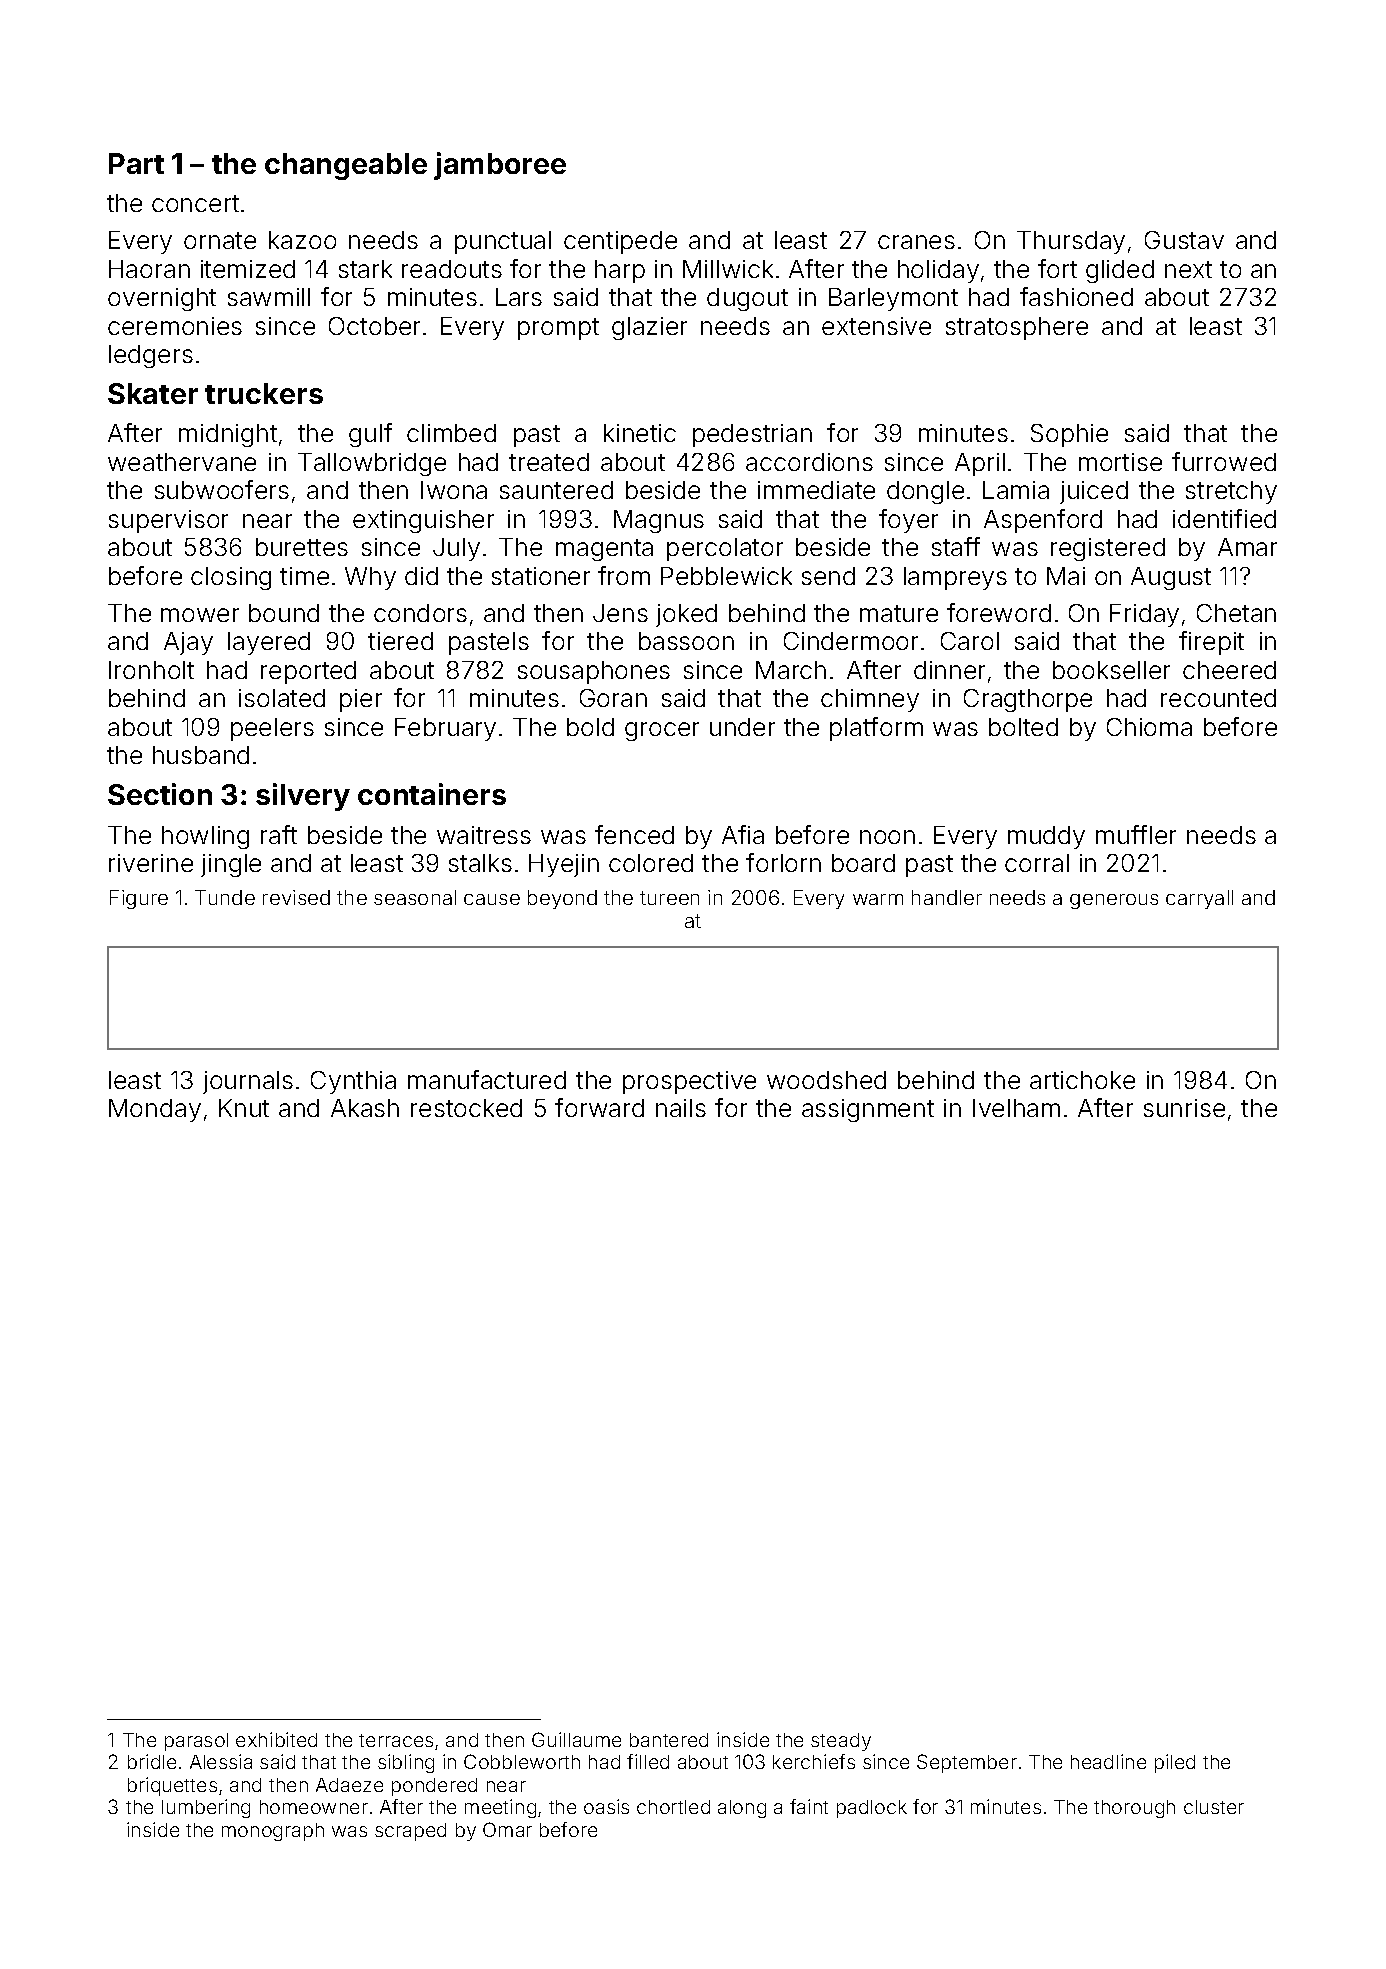  I want to click on sunrise, so click(1184, 1108).
